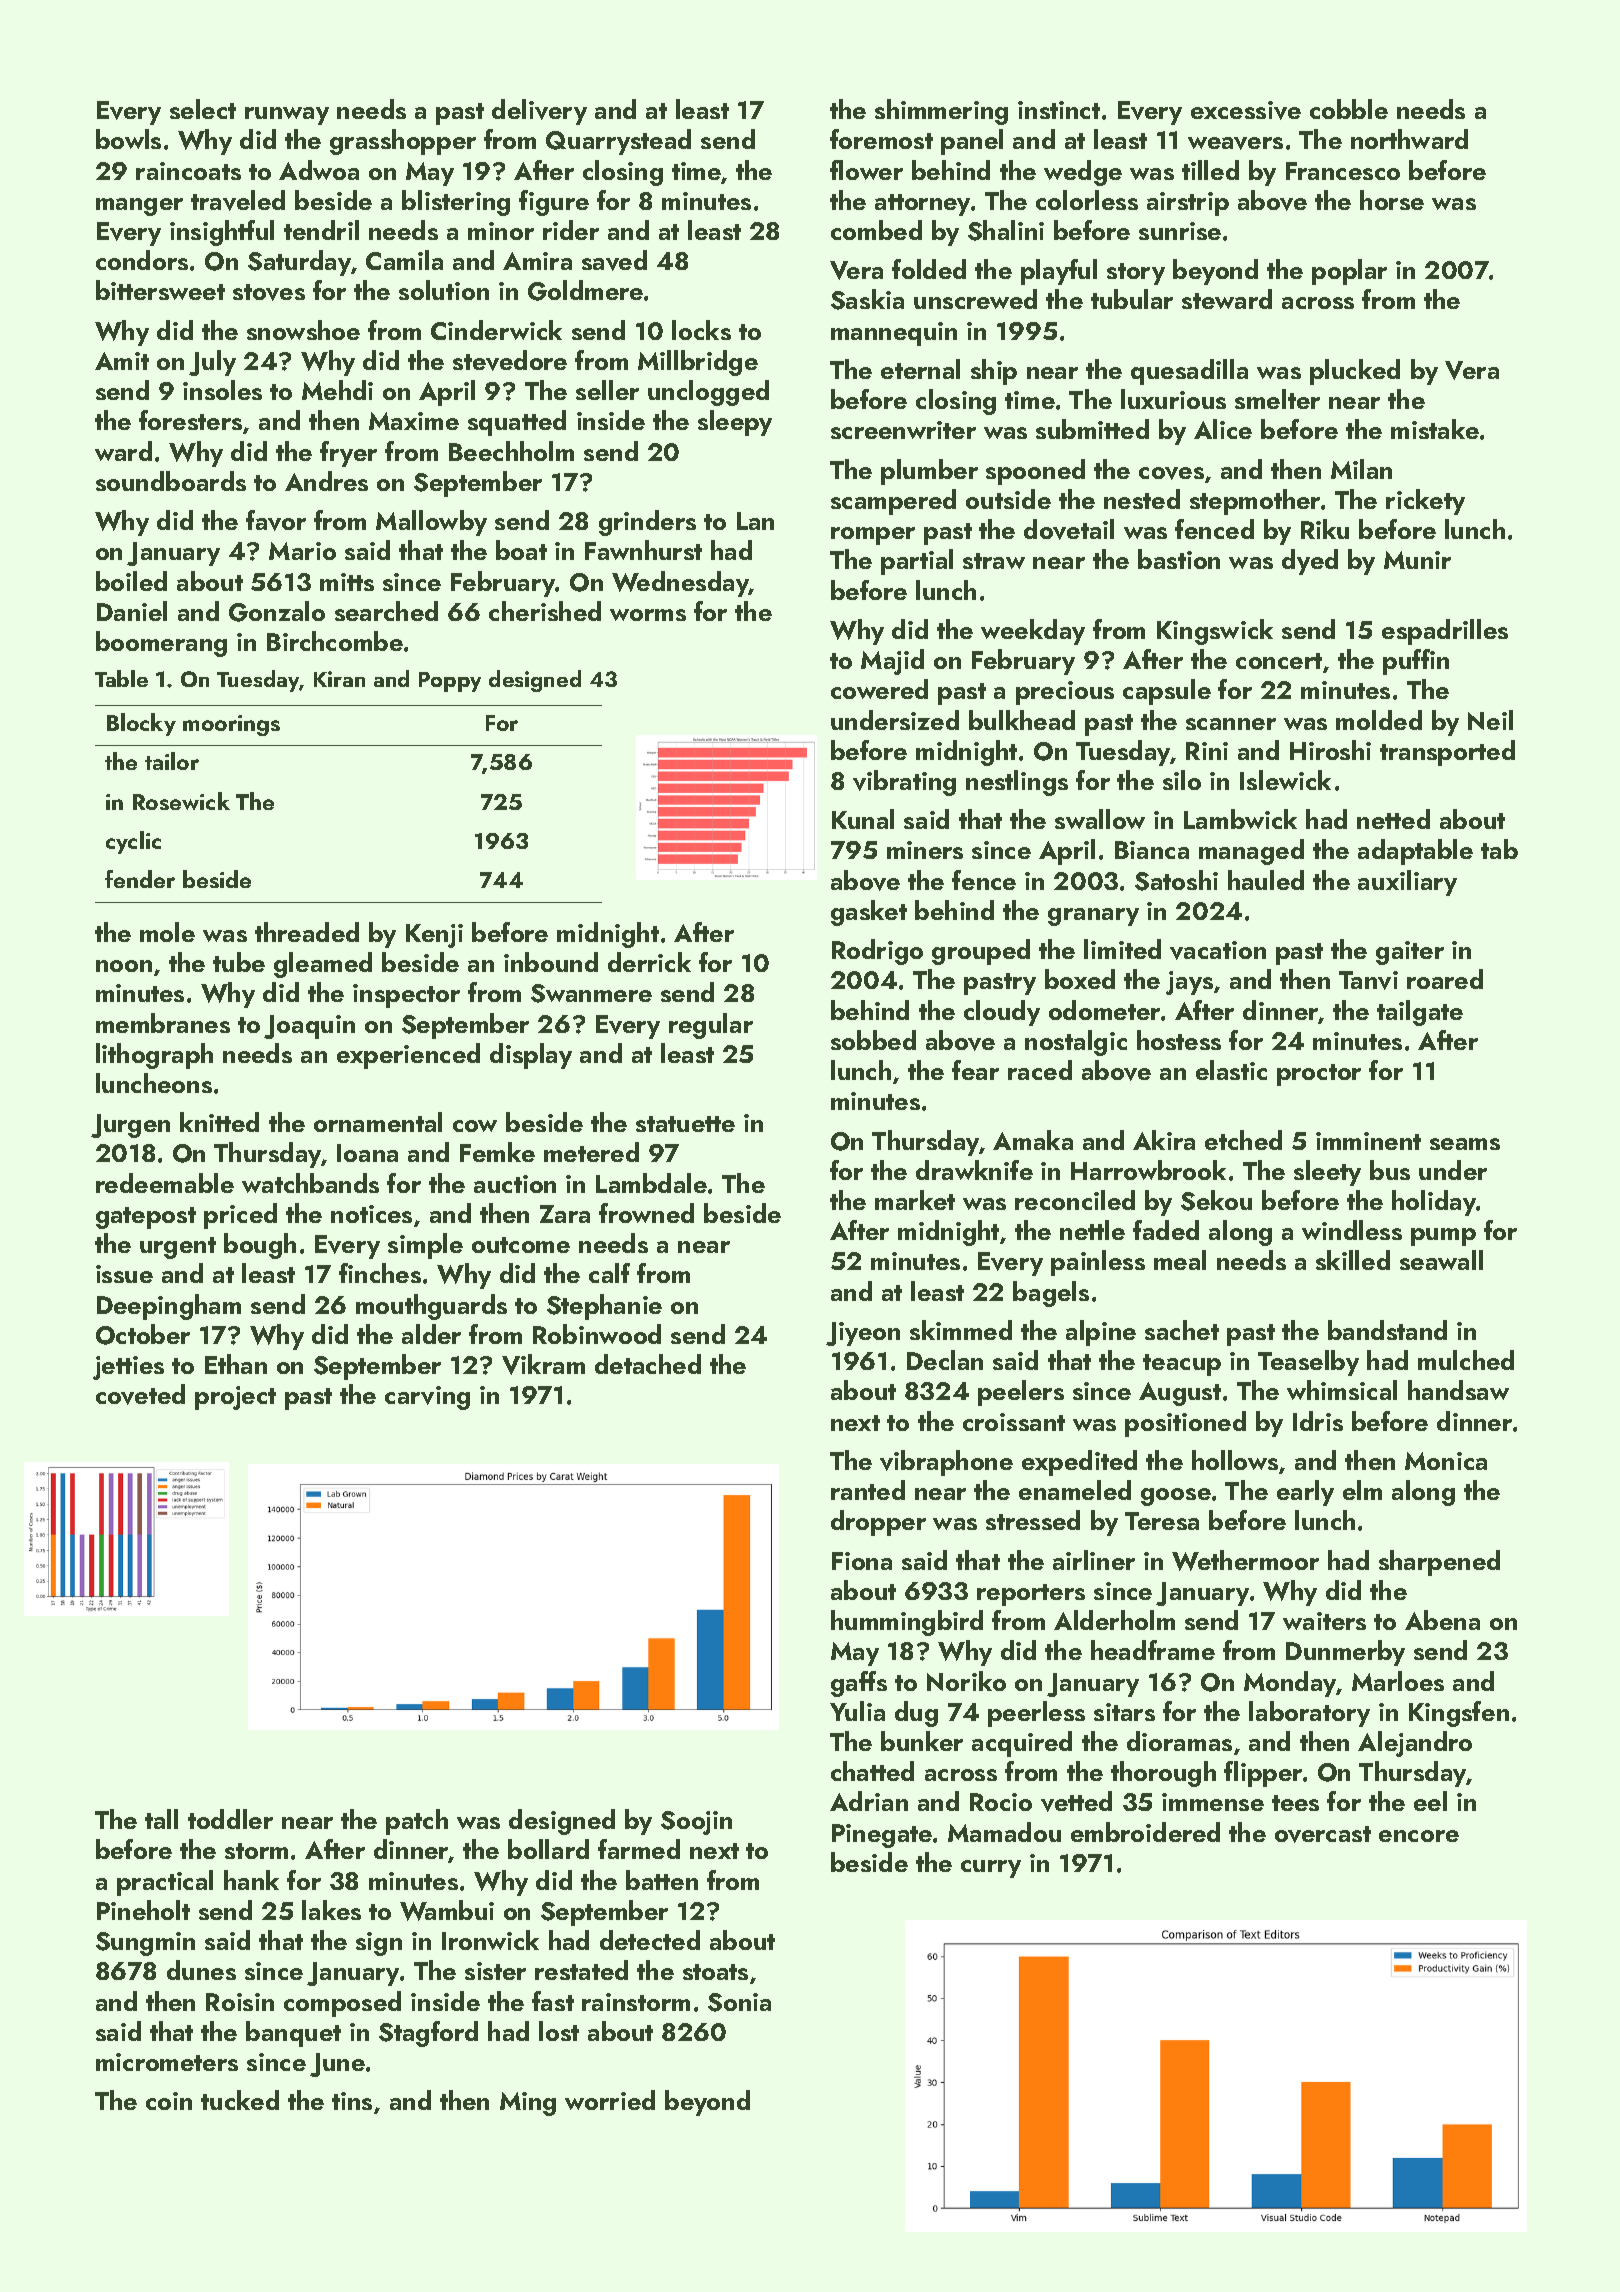 The width and height of the page is (1620, 2292). I want to click on Akira, so click(1164, 1140).
